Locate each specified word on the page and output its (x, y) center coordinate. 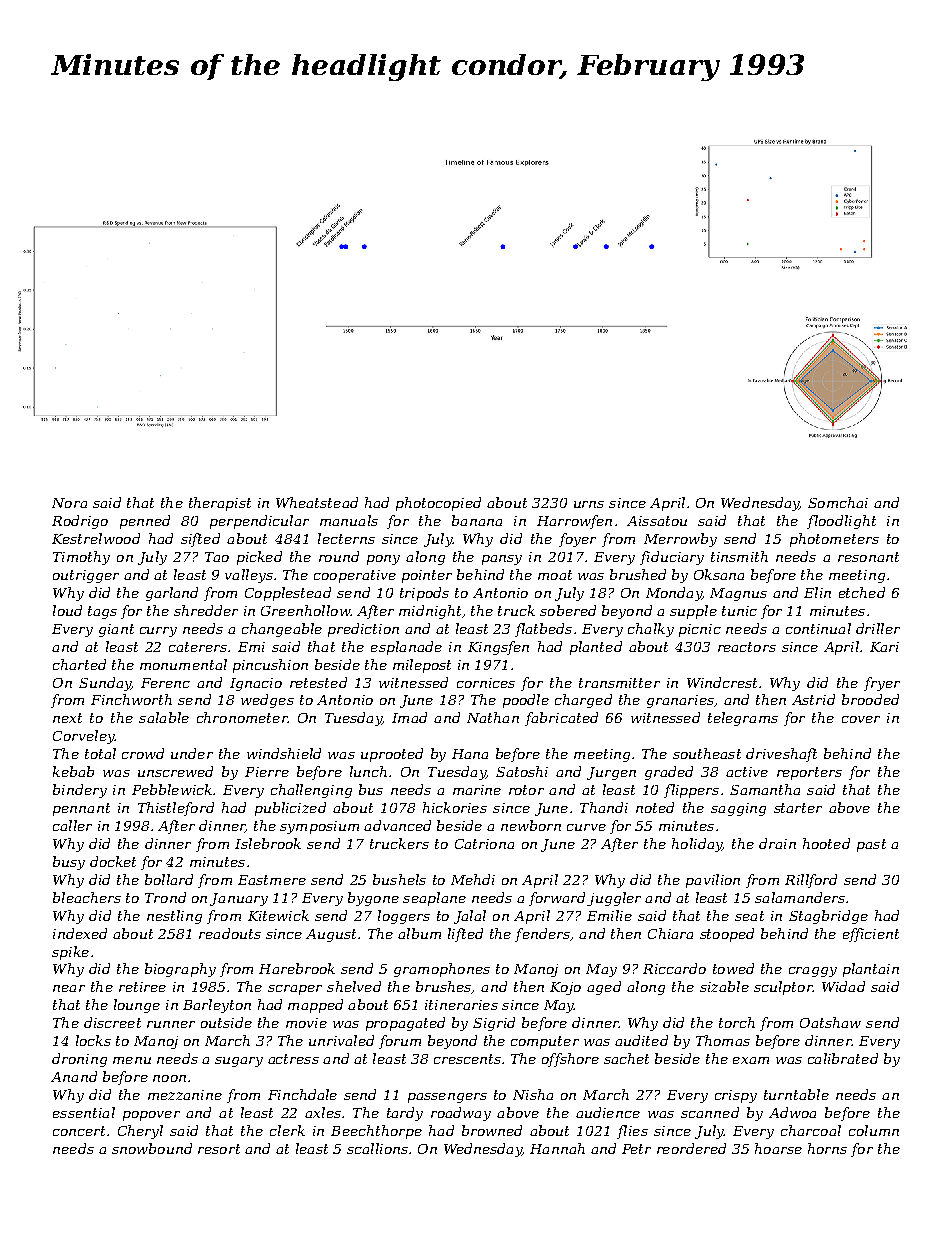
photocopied (438, 504)
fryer (882, 684)
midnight (430, 612)
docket (113, 861)
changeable (282, 630)
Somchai (838, 502)
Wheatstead (317, 502)
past (871, 845)
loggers (404, 917)
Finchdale (302, 1094)
